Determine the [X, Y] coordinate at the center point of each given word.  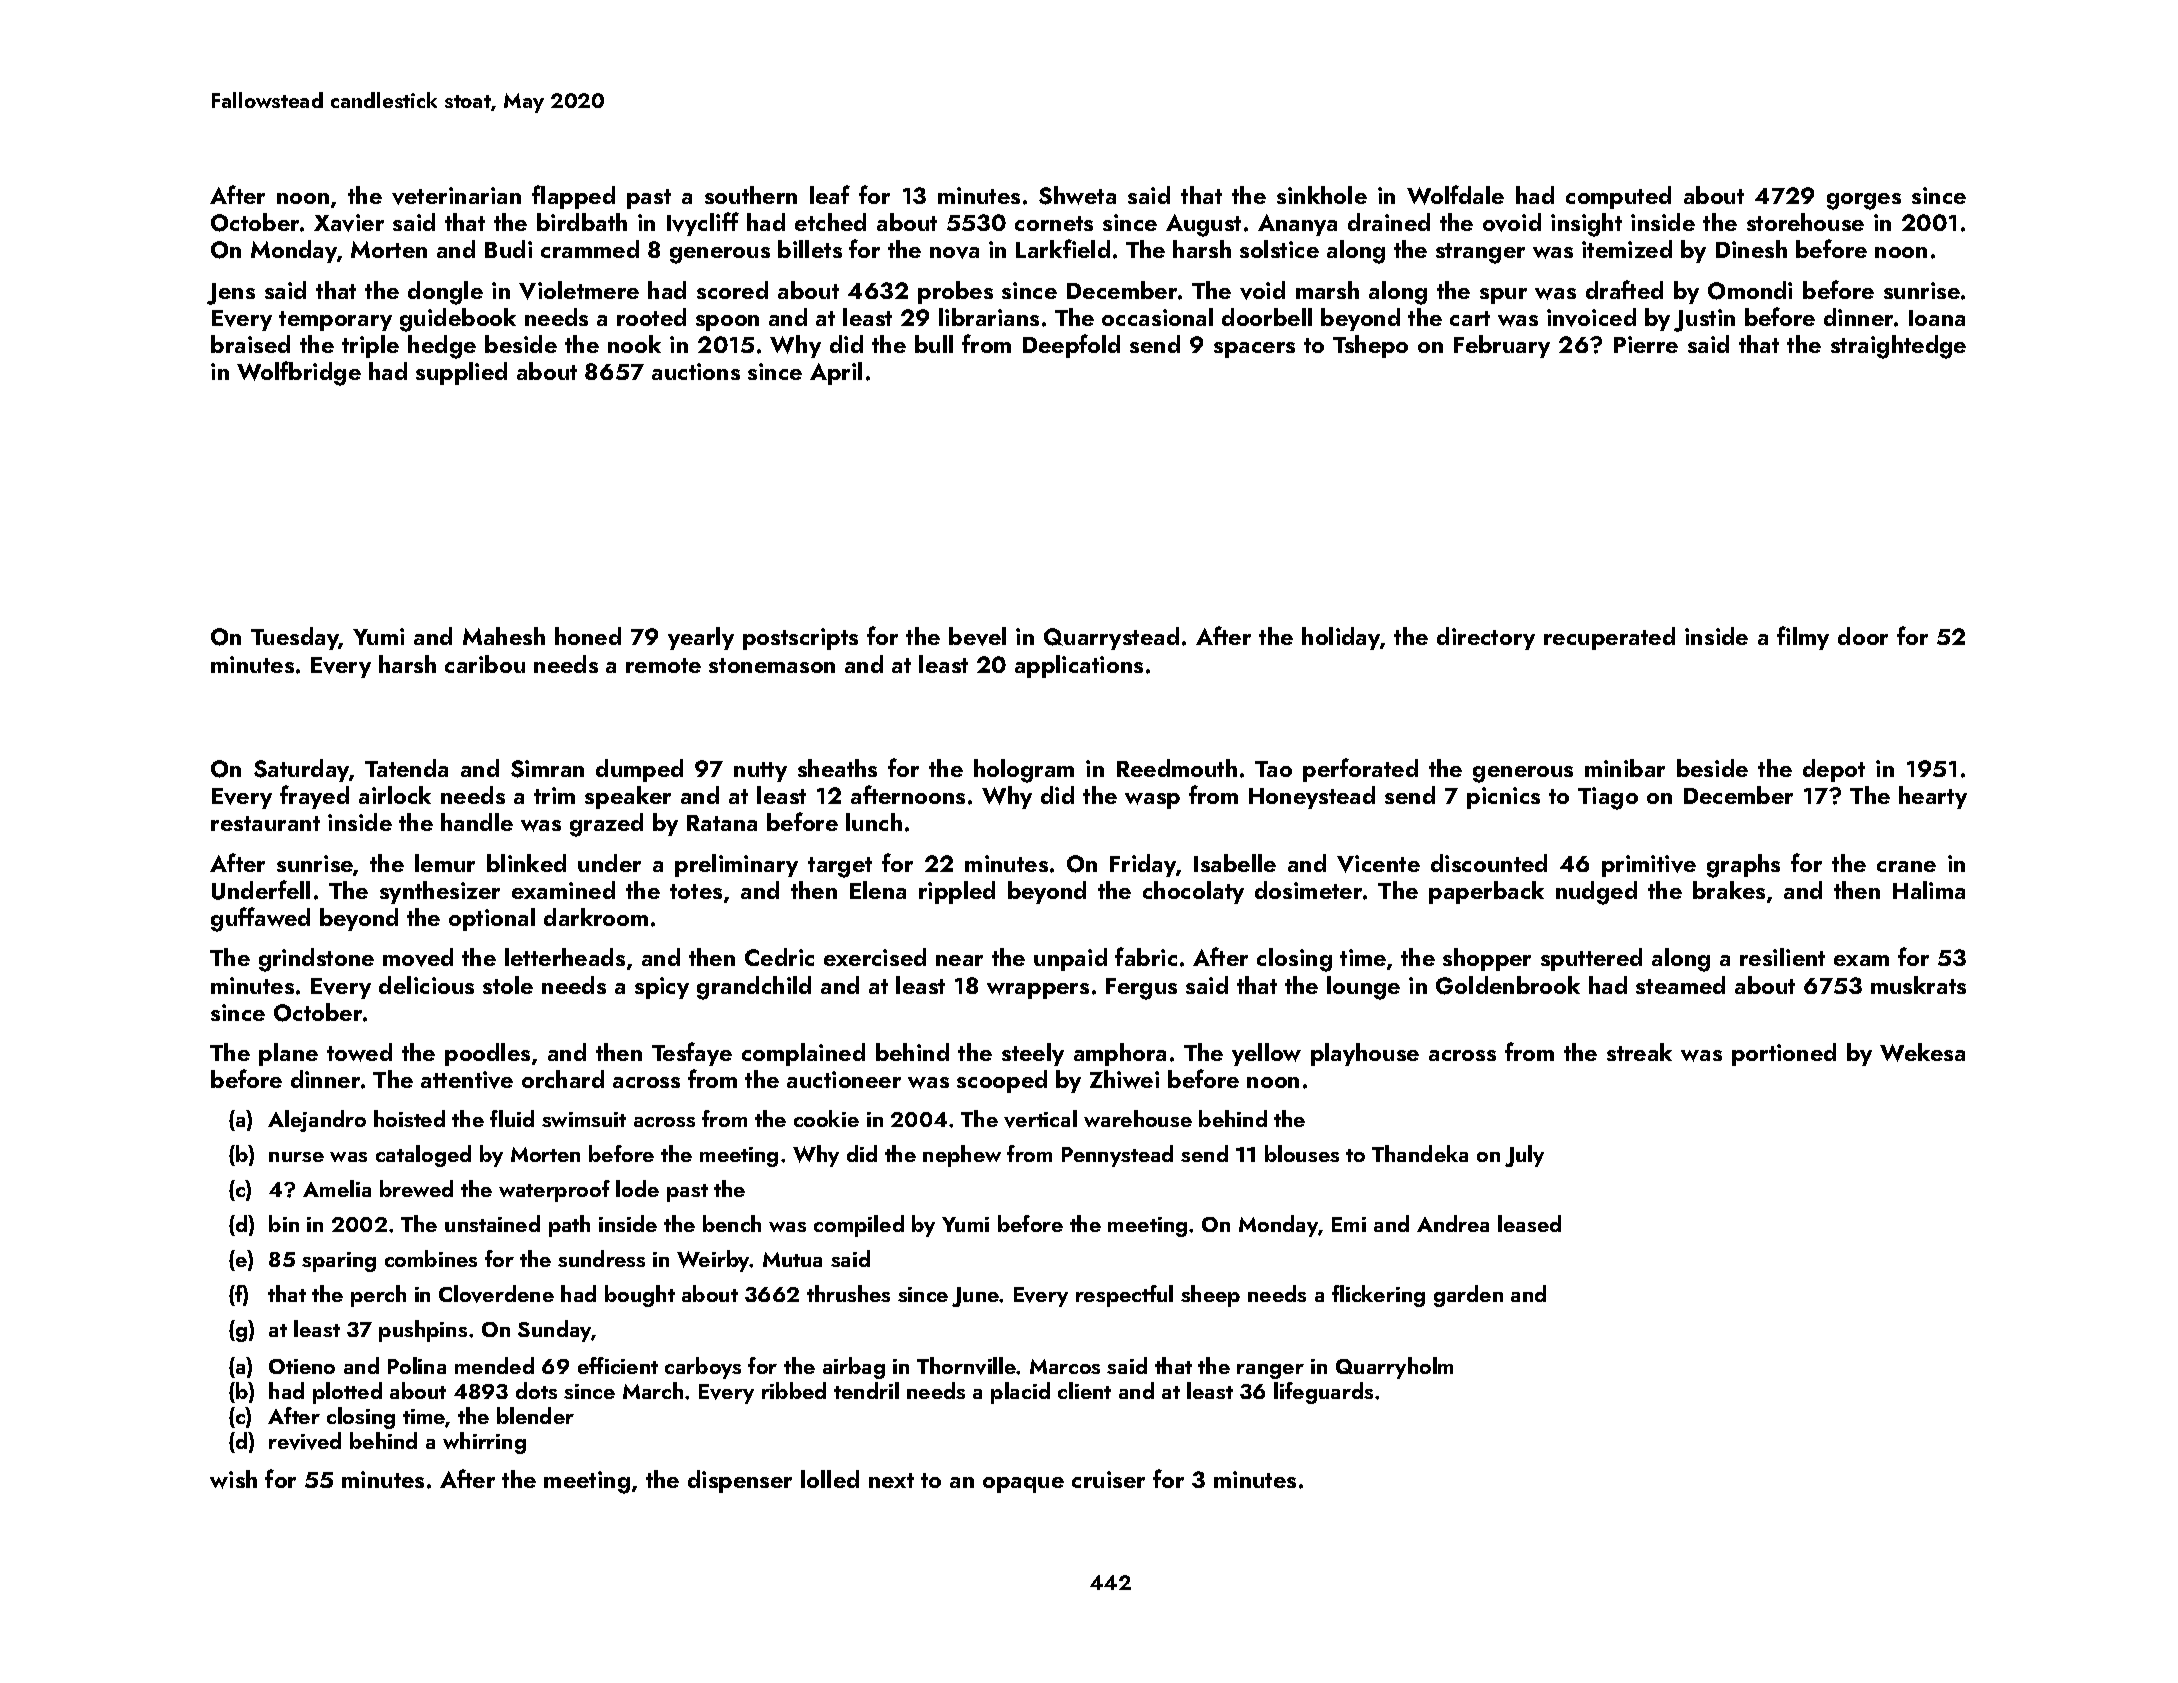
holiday [1341, 638]
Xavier [349, 223]
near [959, 960]
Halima [1929, 890]
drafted [1624, 289]
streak [1639, 1052]
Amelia [337, 1188]
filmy [1803, 638]
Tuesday [295, 638]
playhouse [1365, 1054]
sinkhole [1322, 195]
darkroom [596, 917]
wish [233, 1479]
